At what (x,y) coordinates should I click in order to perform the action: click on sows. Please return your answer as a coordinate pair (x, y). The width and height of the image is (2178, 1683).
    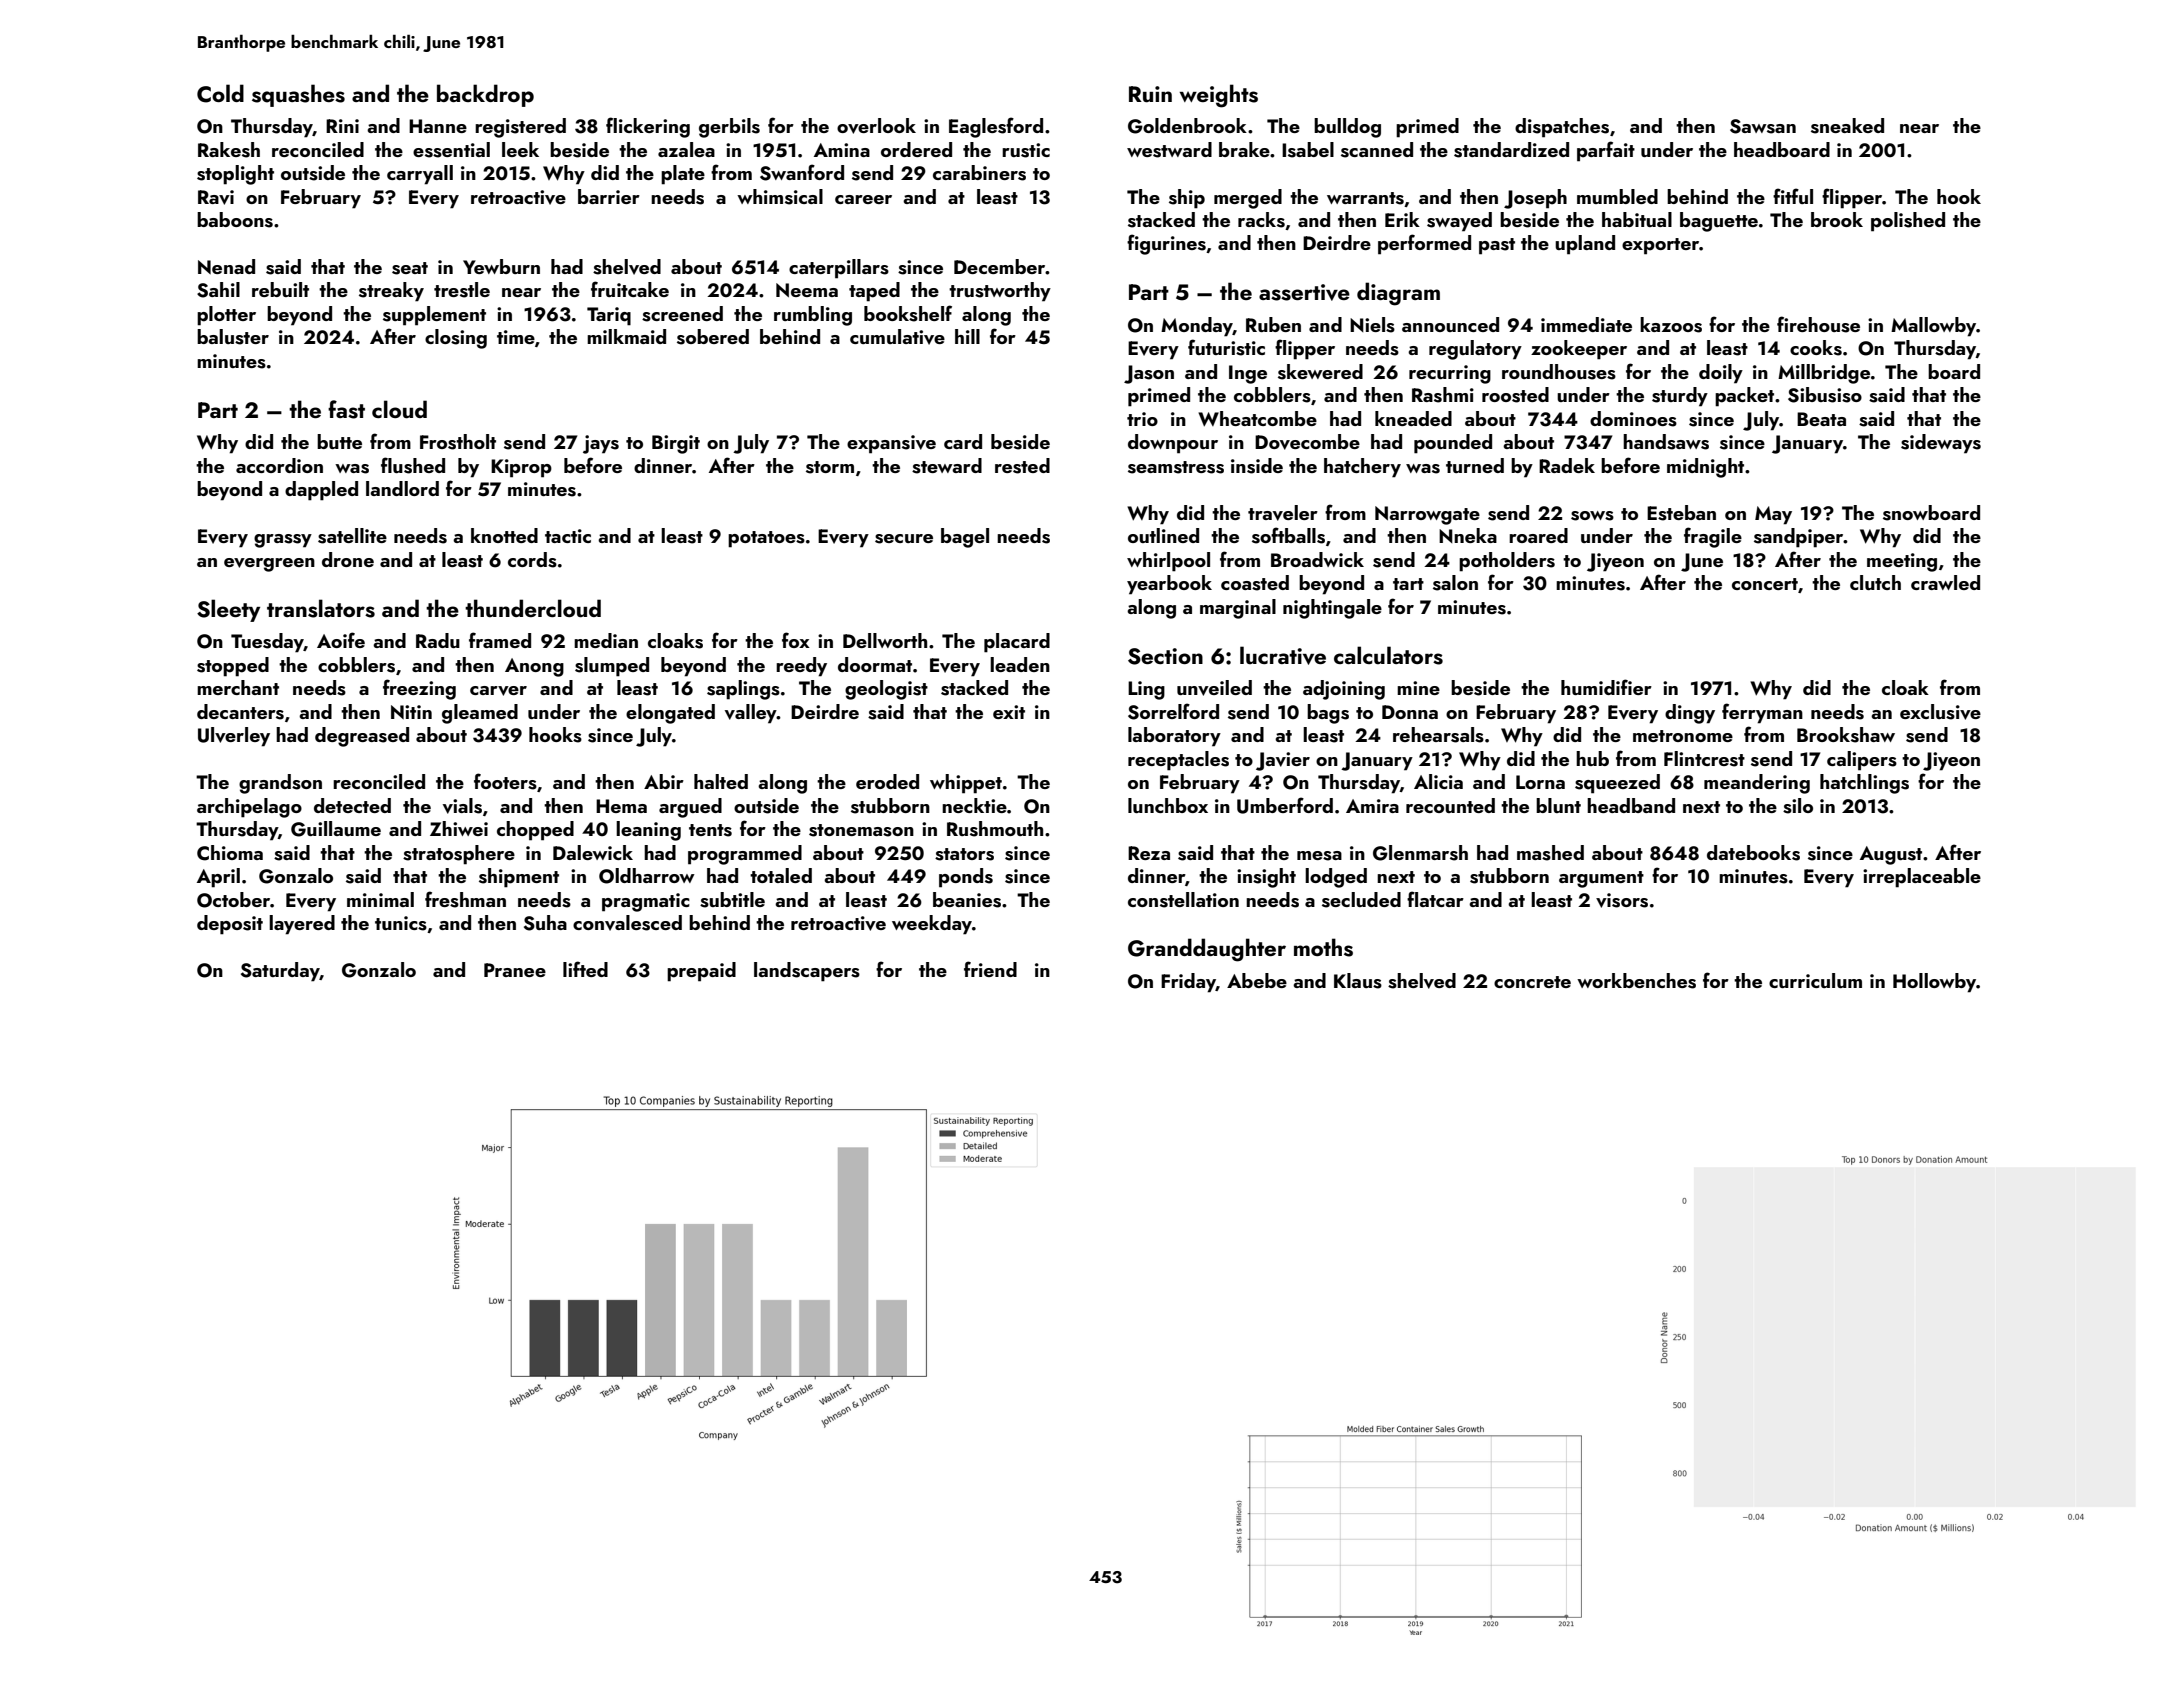
    Looking at the image, I should click on (1592, 516).
